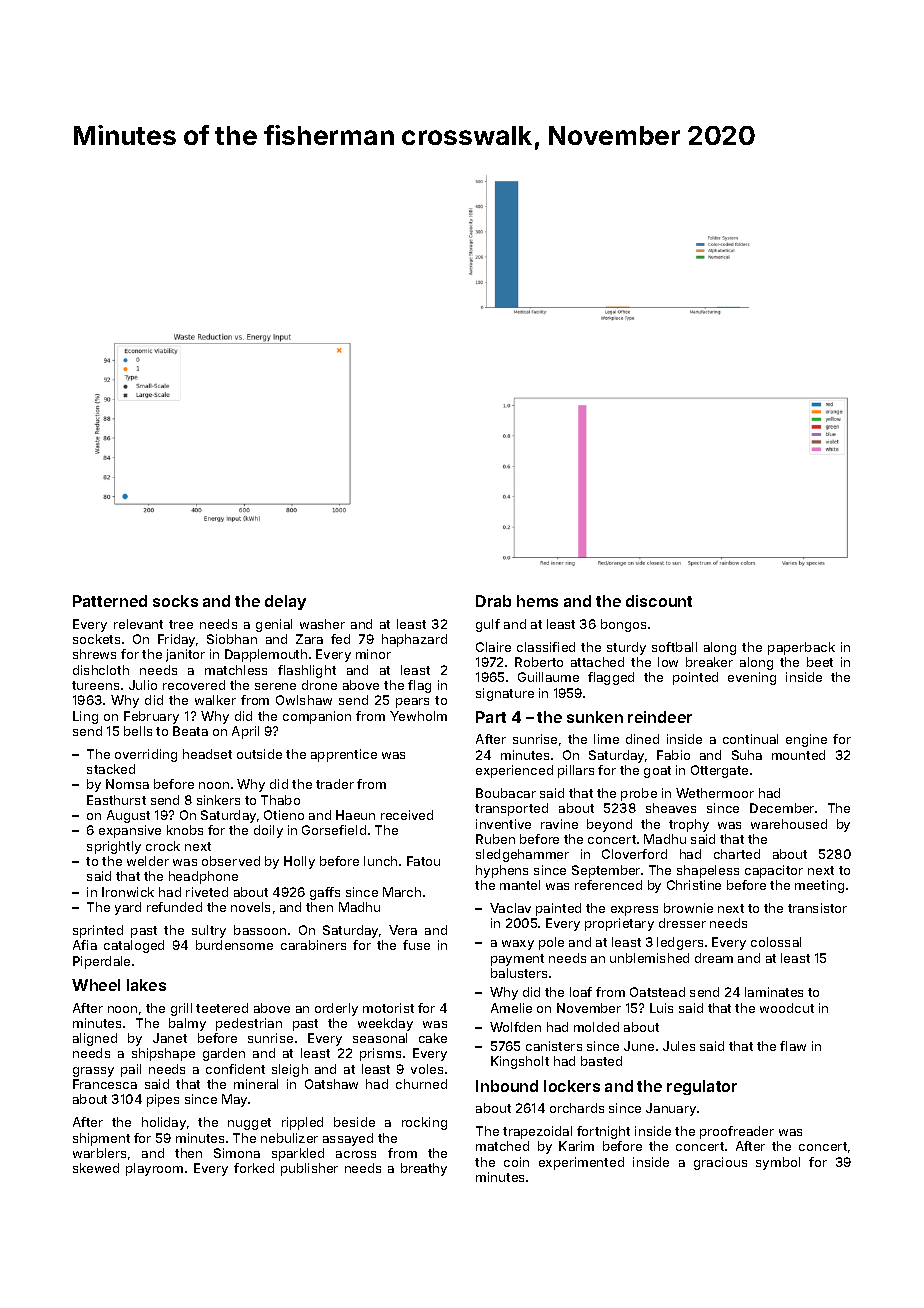 This document has height=1308, width=924. Describe the element at coordinates (793, 1046) in the document. I see `flaw` at that location.
